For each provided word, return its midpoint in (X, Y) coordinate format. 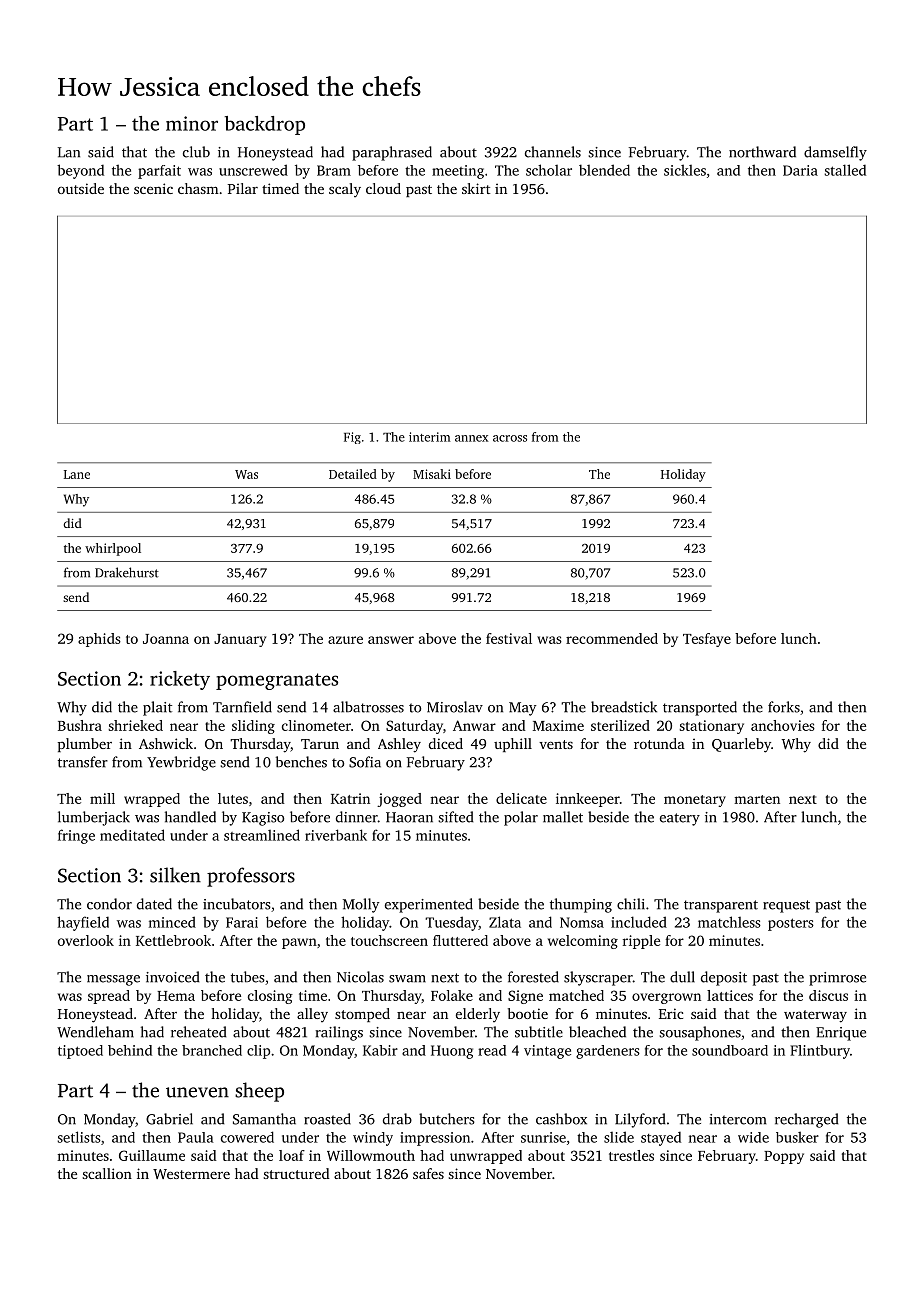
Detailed (353, 474)
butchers (447, 1119)
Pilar (243, 188)
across (510, 438)
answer (391, 640)
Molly (361, 905)
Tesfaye (707, 640)
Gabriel (169, 1119)
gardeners (608, 1052)
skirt (476, 188)
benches (301, 762)
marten (757, 799)
